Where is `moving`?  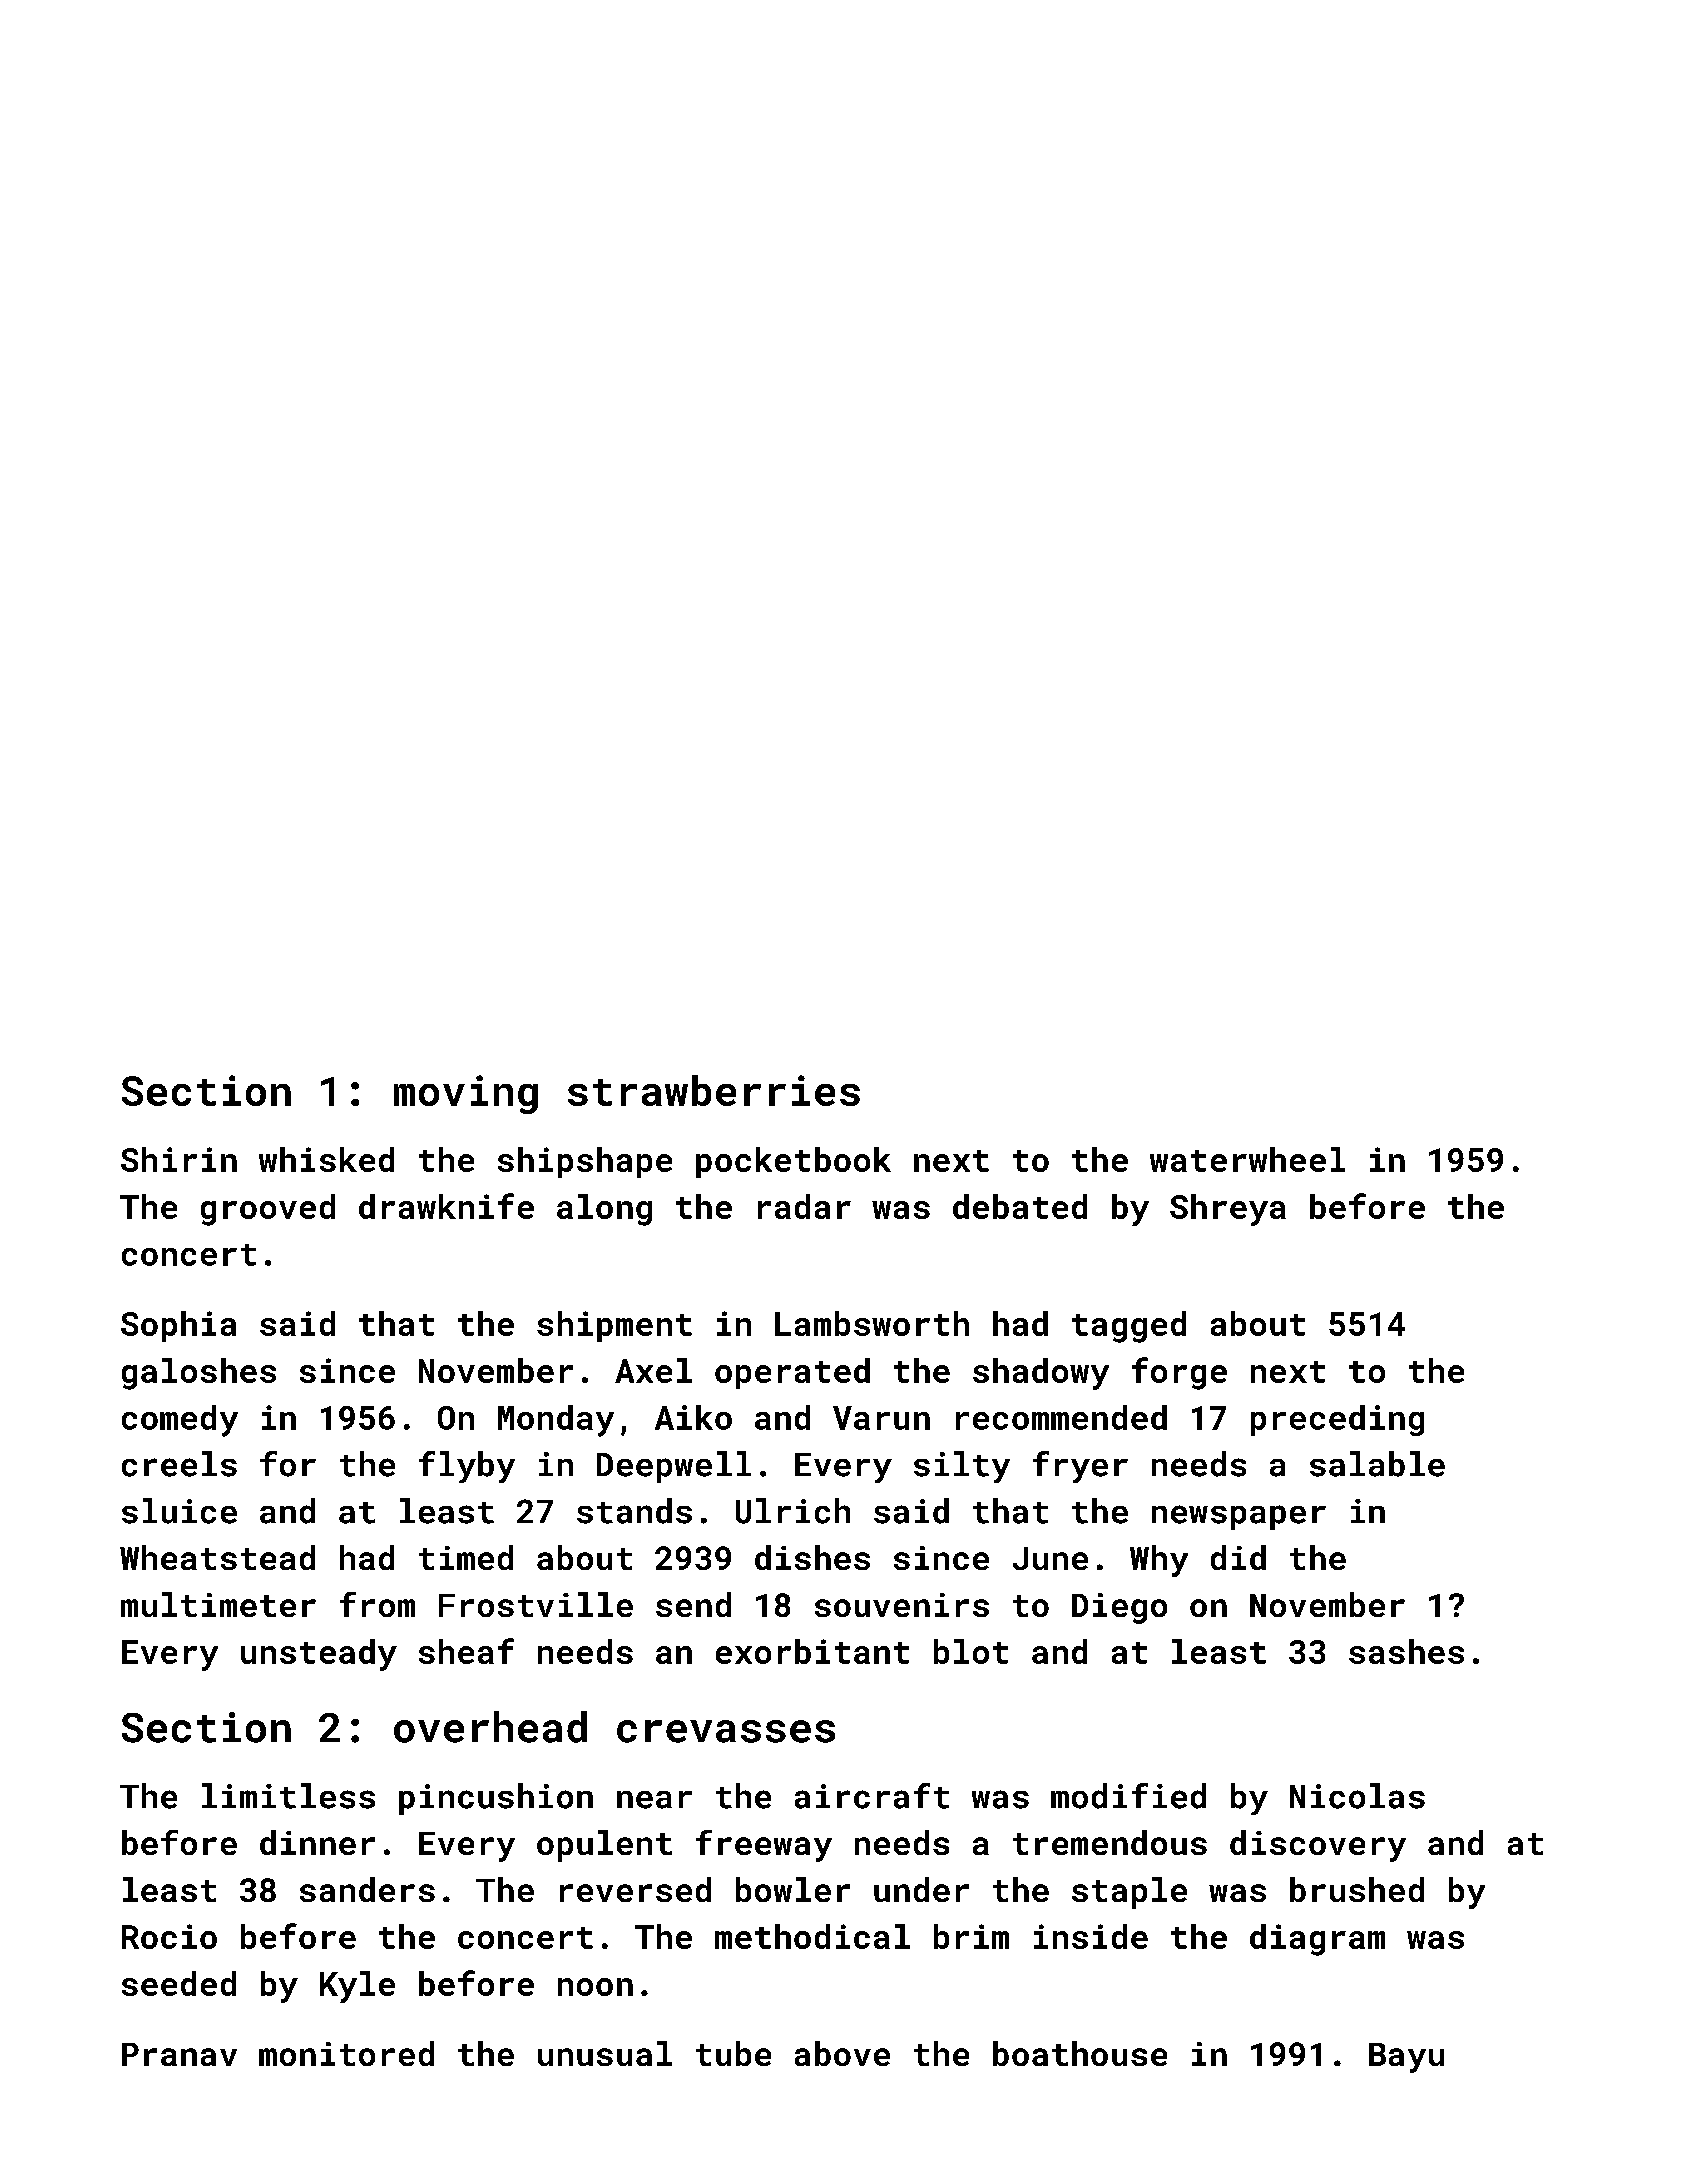
moving is located at coordinates (466, 1094).
